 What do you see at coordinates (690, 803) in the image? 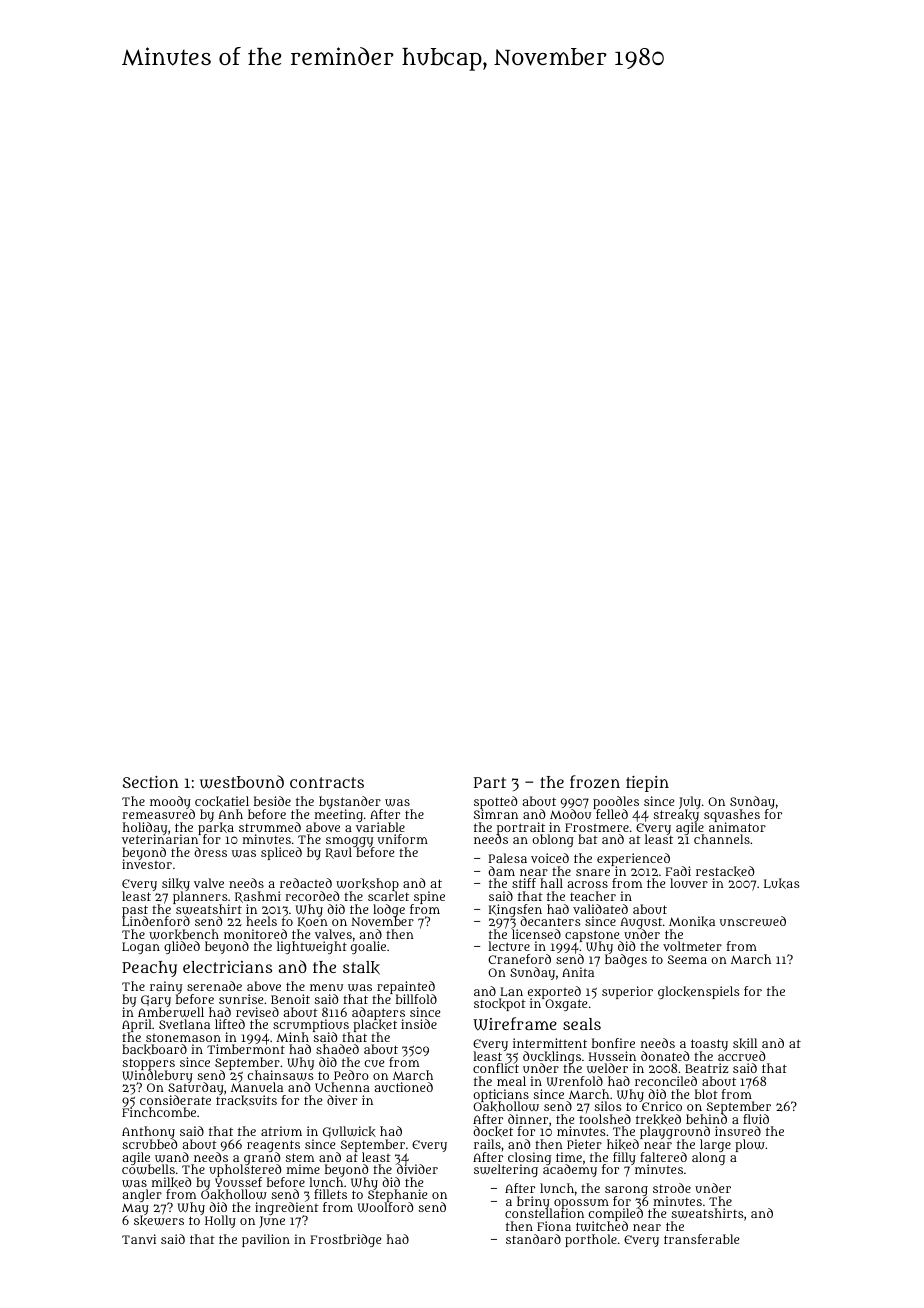
I see `July` at bounding box center [690, 803].
